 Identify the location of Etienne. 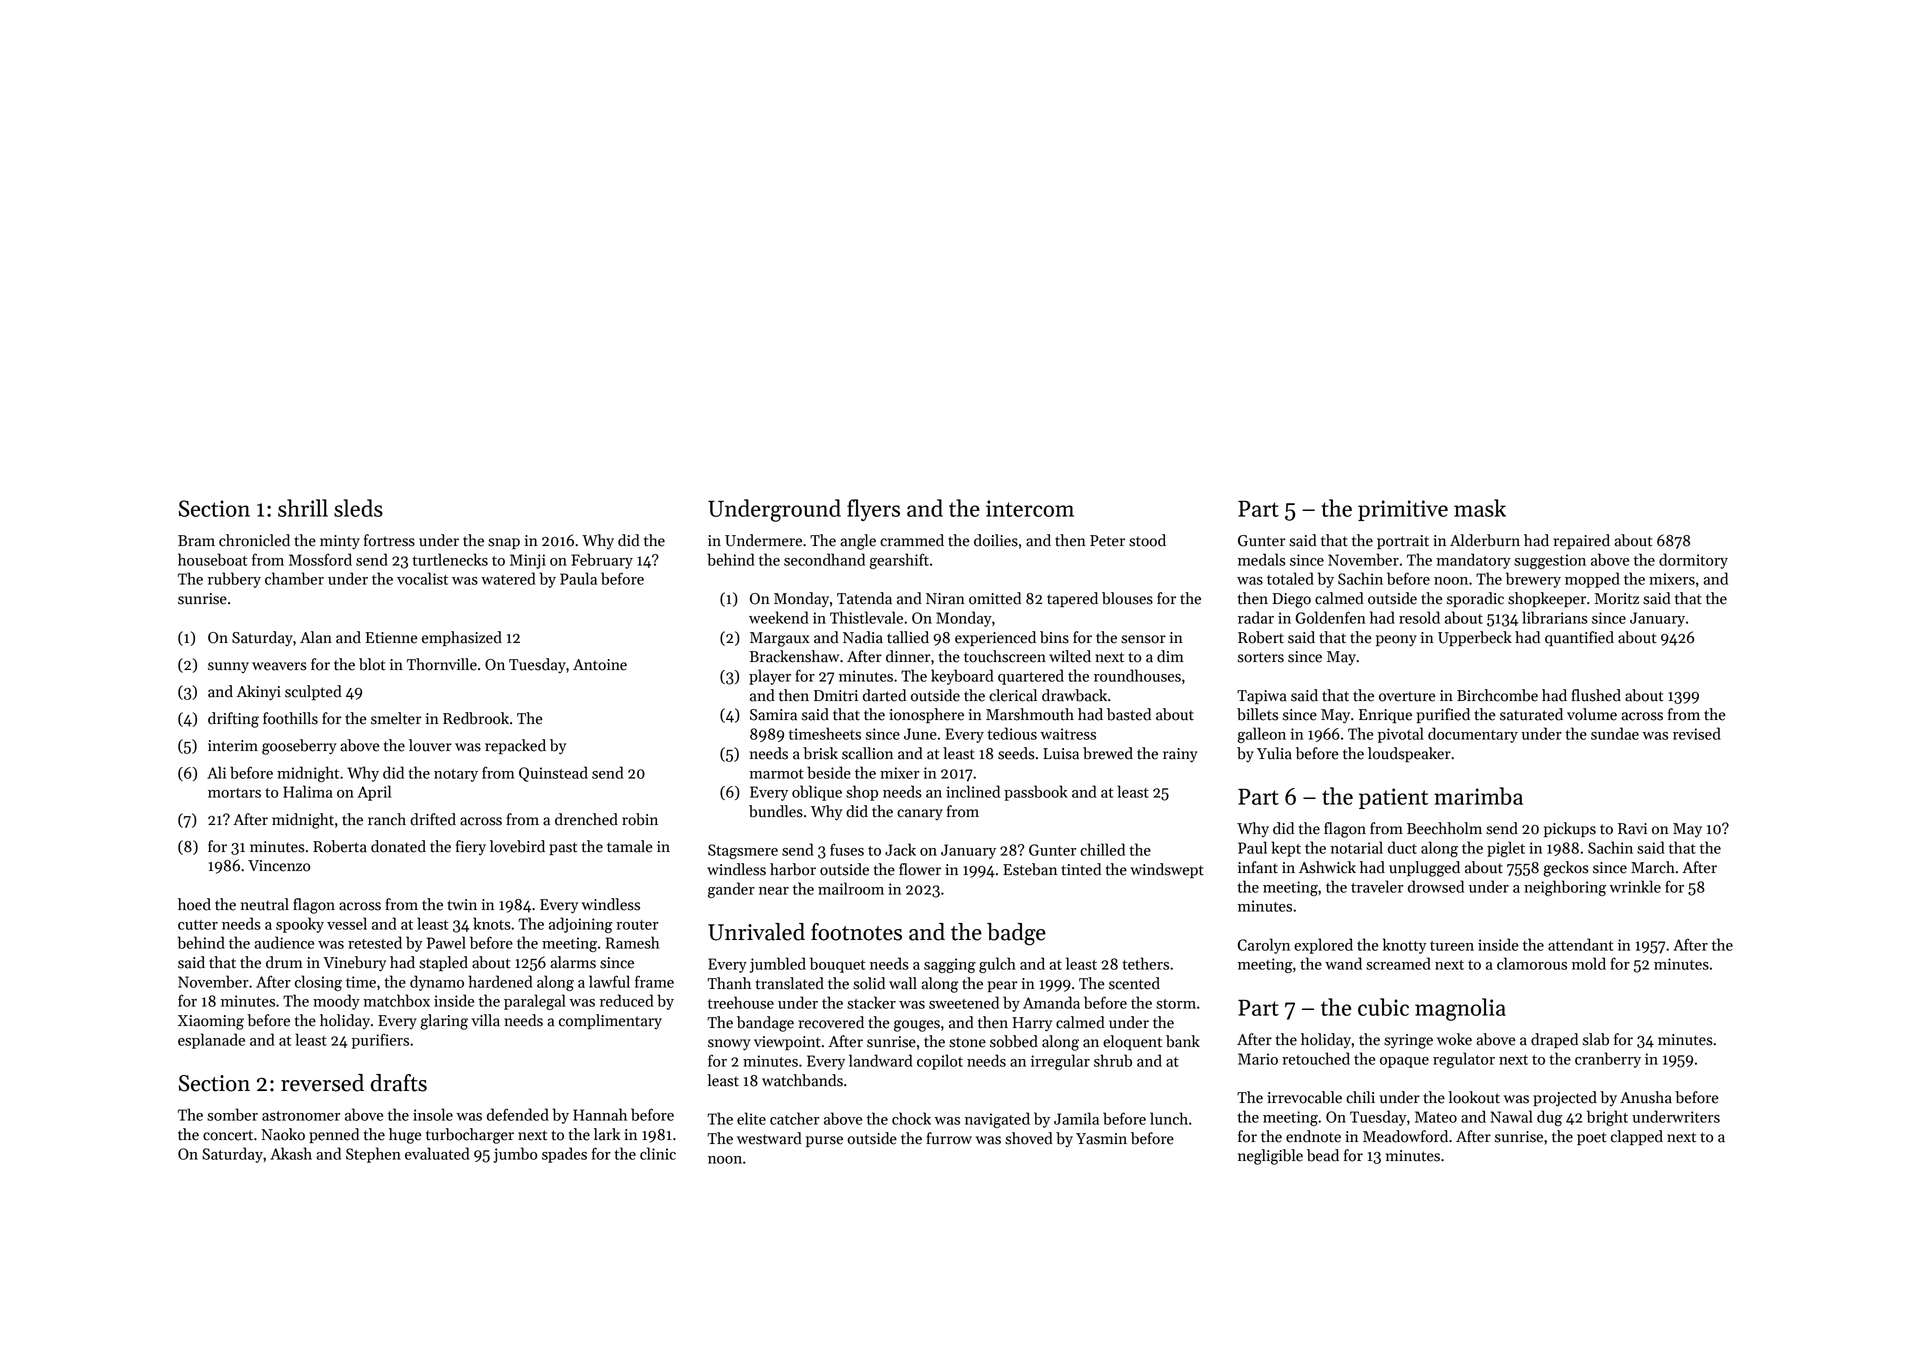
(391, 638).
